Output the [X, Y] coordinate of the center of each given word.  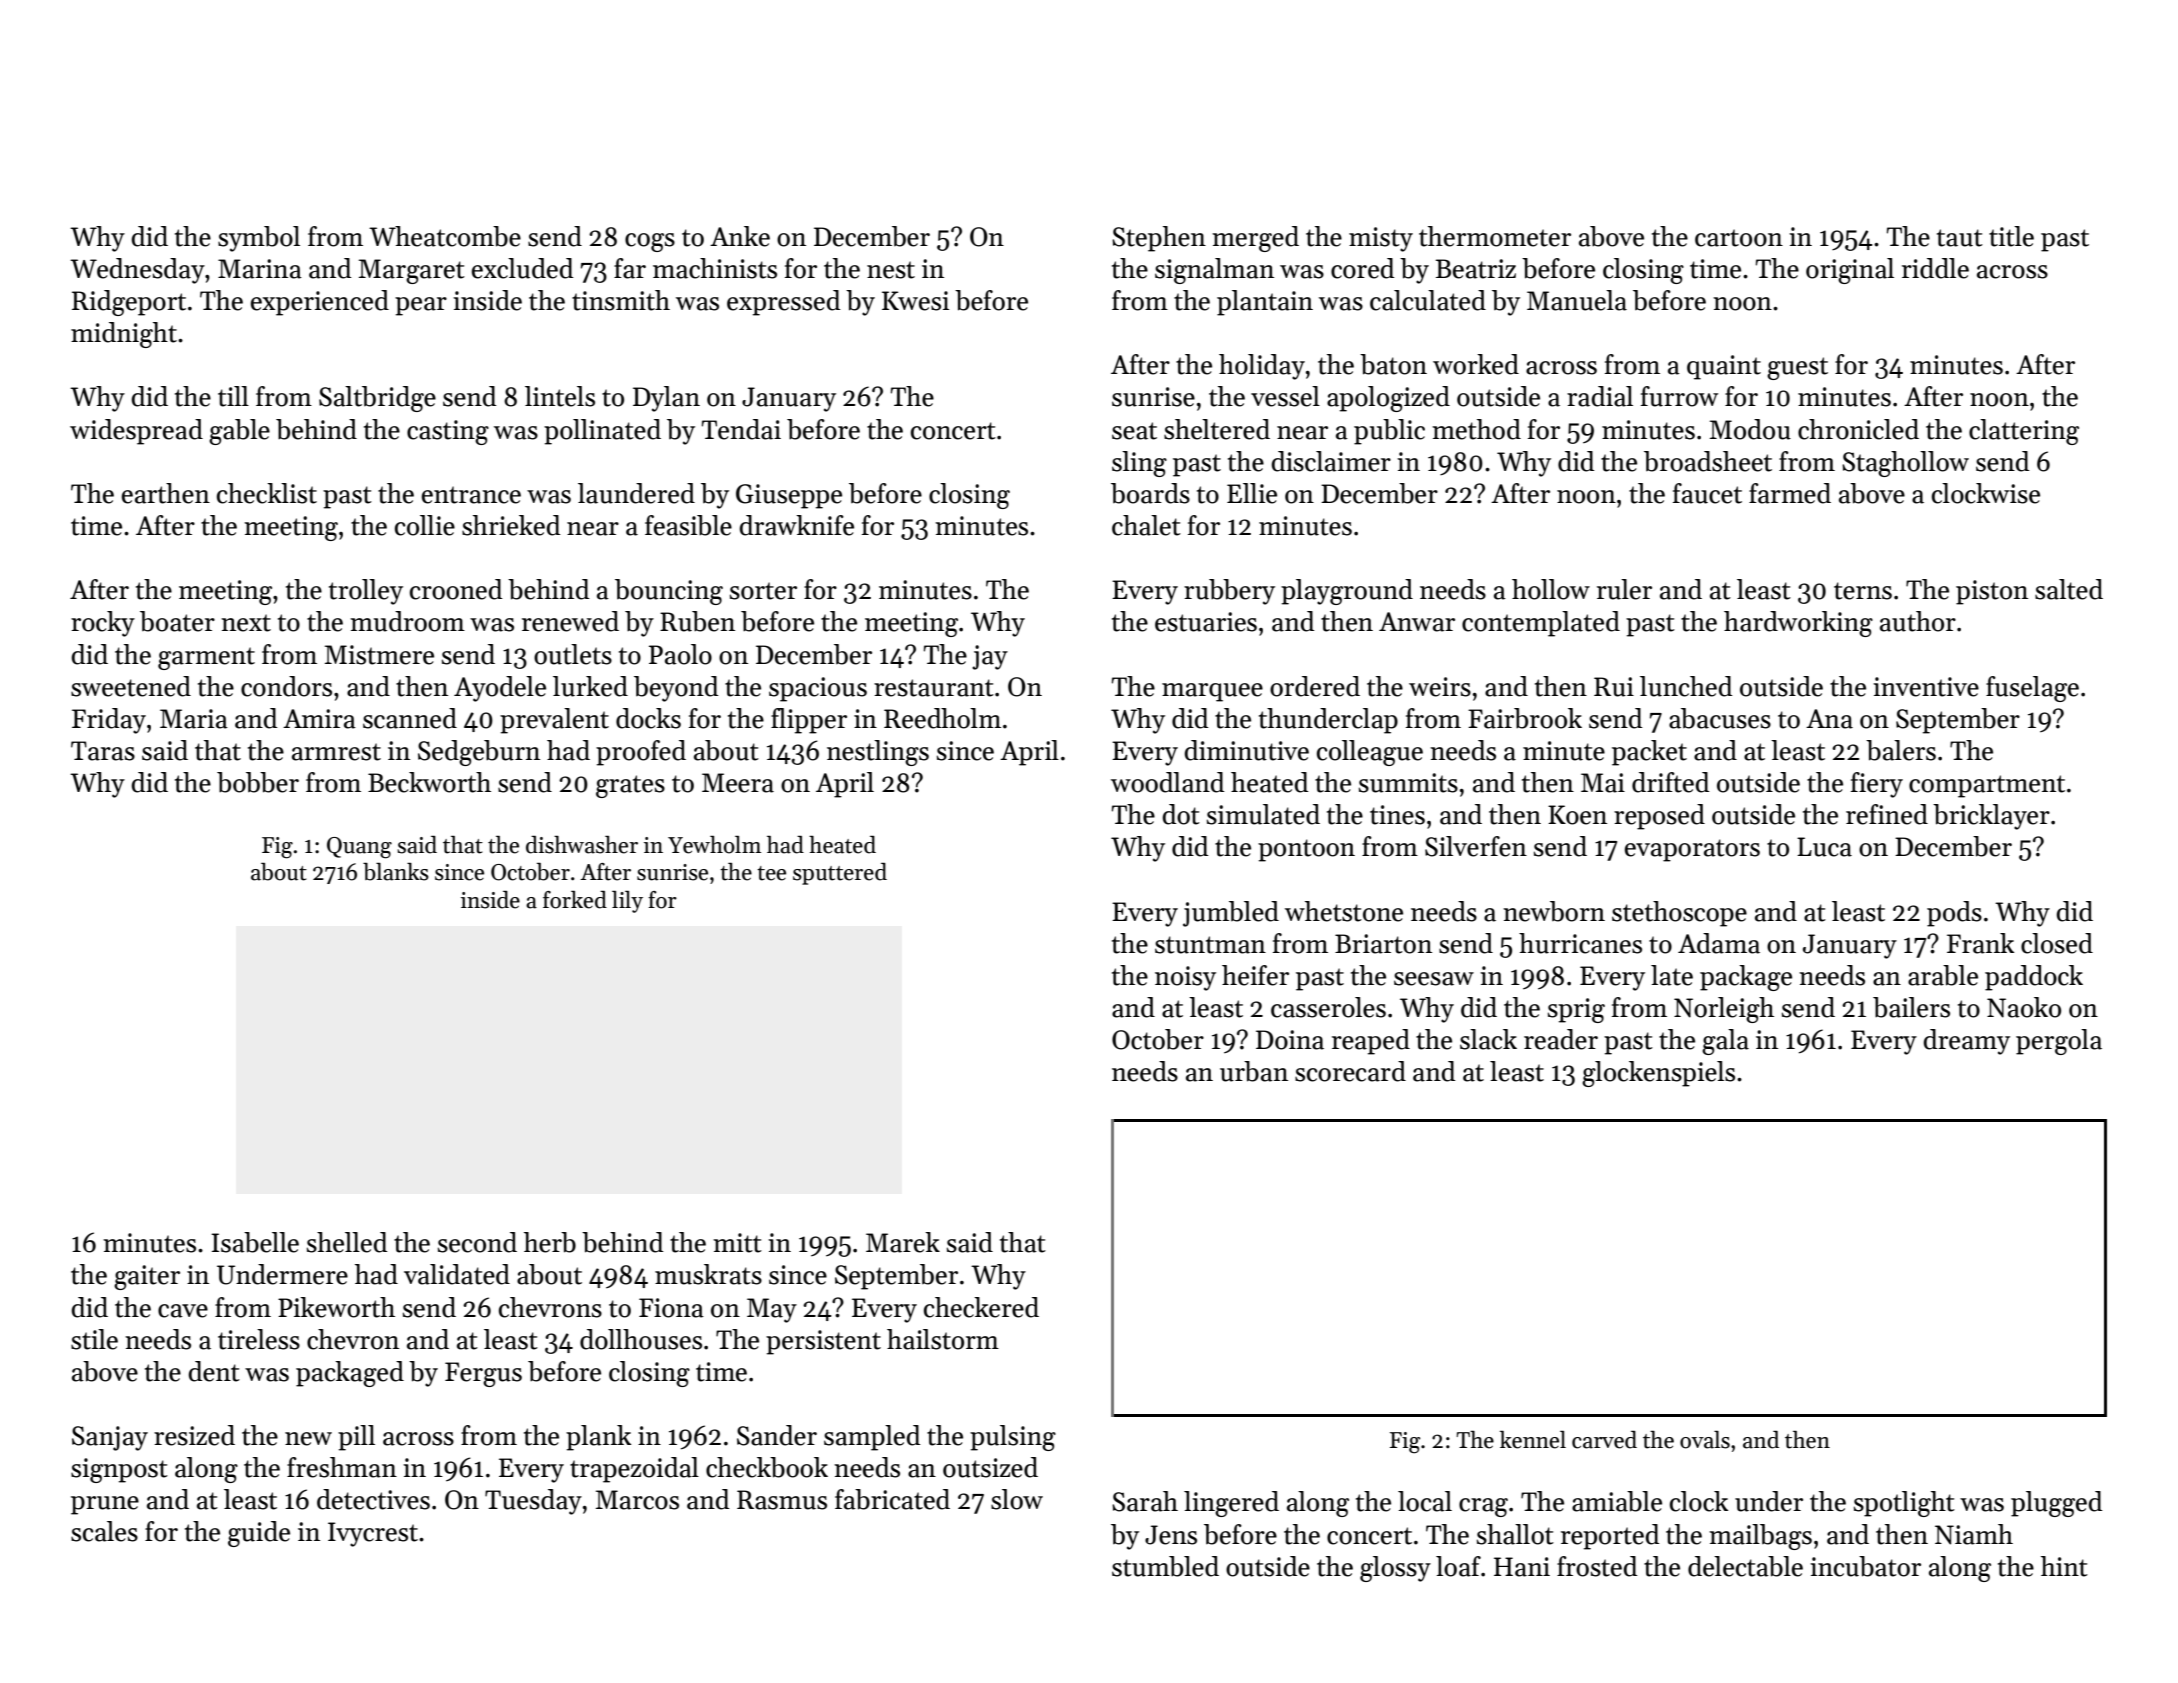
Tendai [741, 429]
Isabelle [255, 1242]
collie [425, 525]
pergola [2059, 1042]
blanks [396, 872]
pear [421, 306]
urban [1254, 1071]
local [1425, 1501]
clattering [2024, 432]
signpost [119, 1470]
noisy [1185, 978]
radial [1600, 396]
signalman [1214, 271]
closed [2057, 943]
